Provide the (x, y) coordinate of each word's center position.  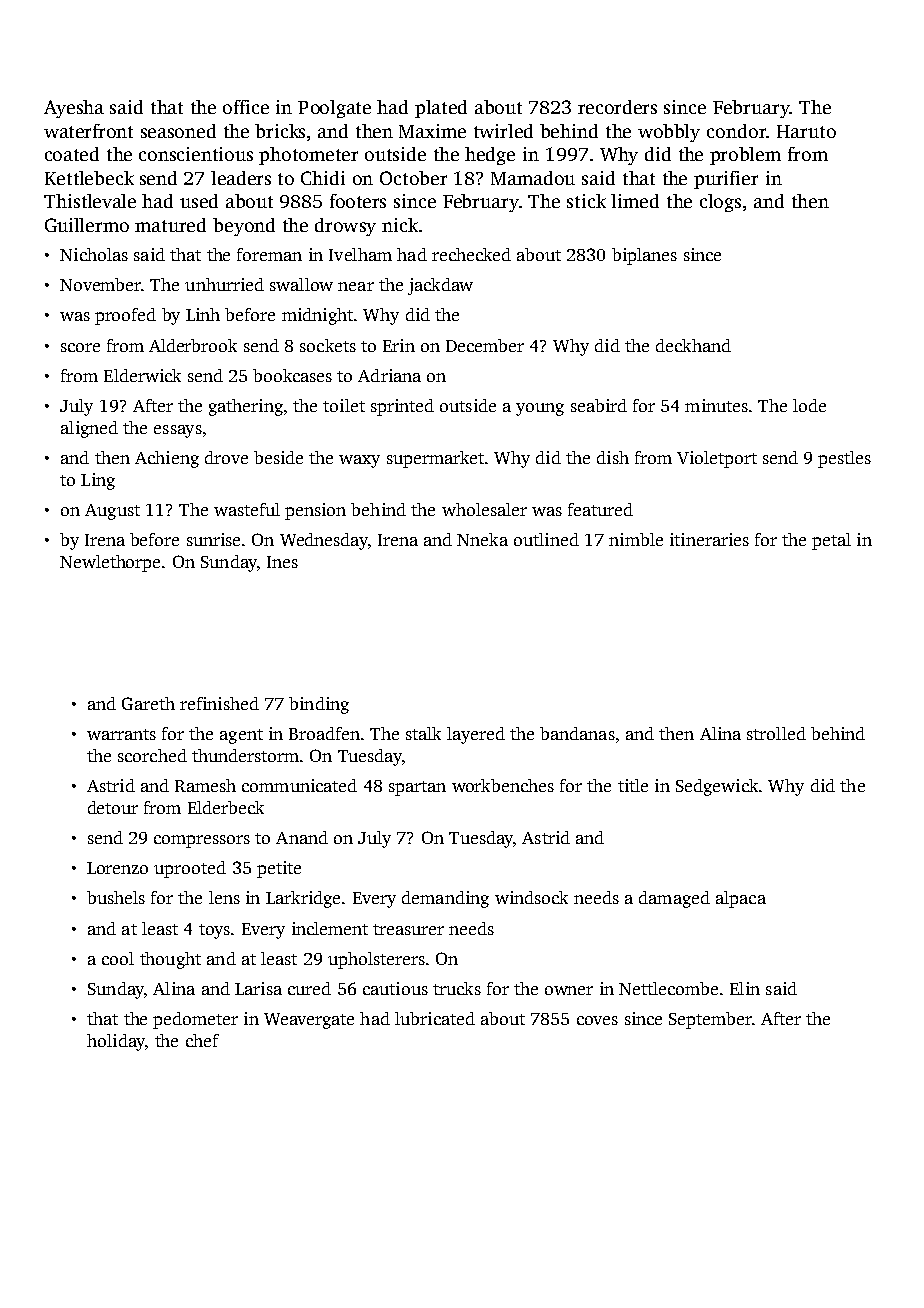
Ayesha (74, 109)
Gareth (148, 703)
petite (279, 869)
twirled (503, 131)
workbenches (503, 785)
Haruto (806, 131)
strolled (776, 733)
